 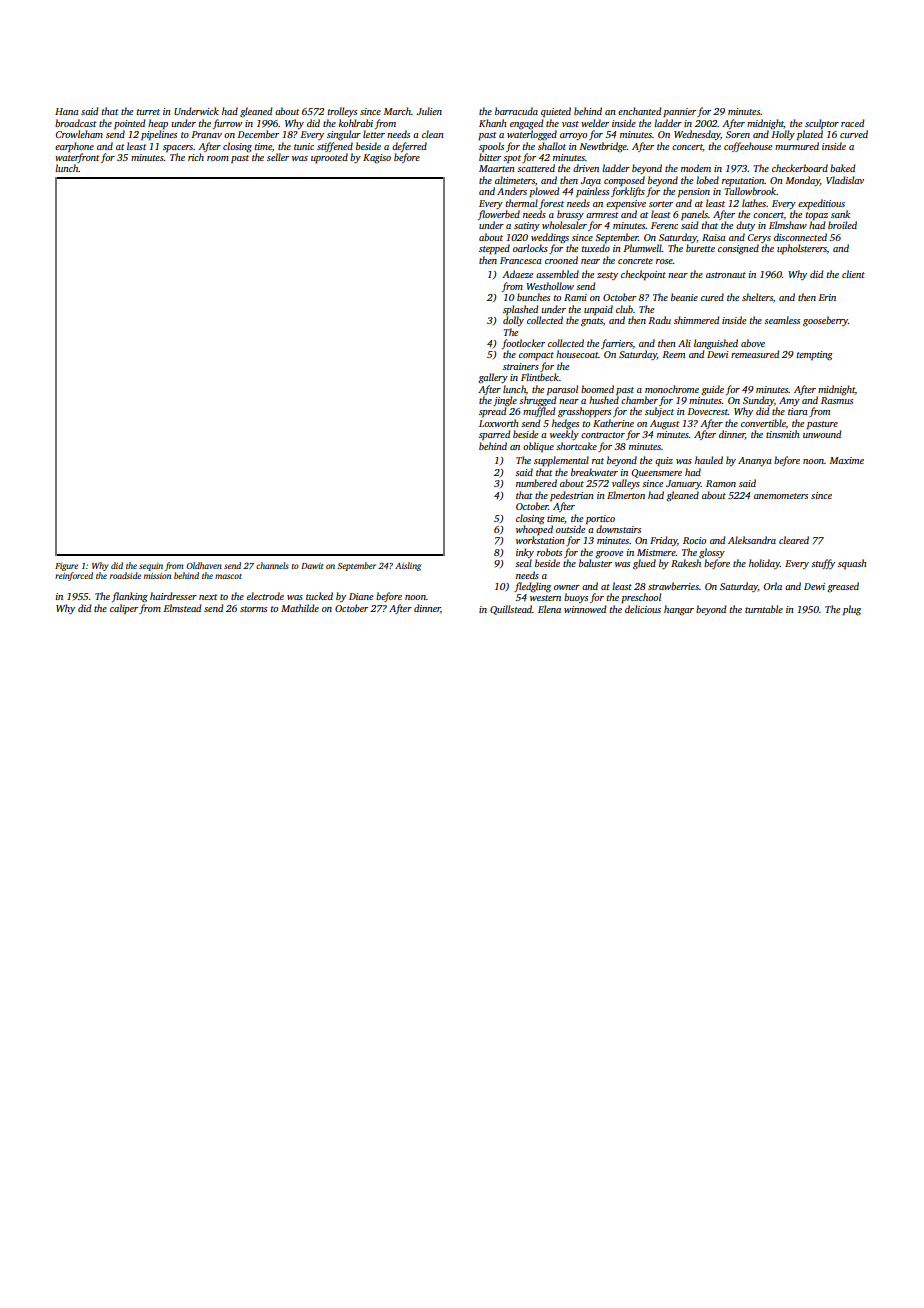 I want to click on cleared, so click(x=794, y=540).
